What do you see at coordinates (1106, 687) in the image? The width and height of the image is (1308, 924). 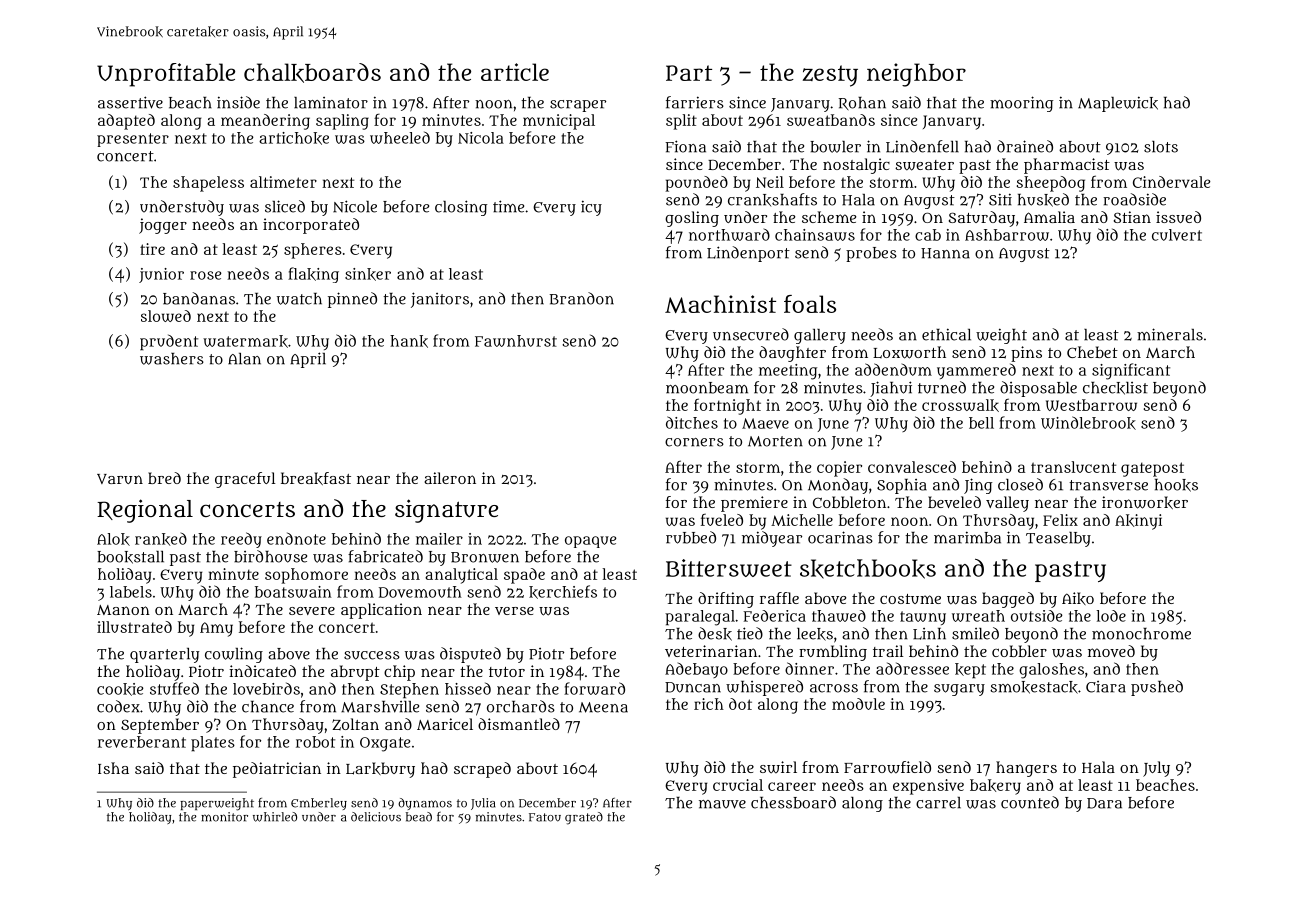 I see `Ciara` at bounding box center [1106, 687].
